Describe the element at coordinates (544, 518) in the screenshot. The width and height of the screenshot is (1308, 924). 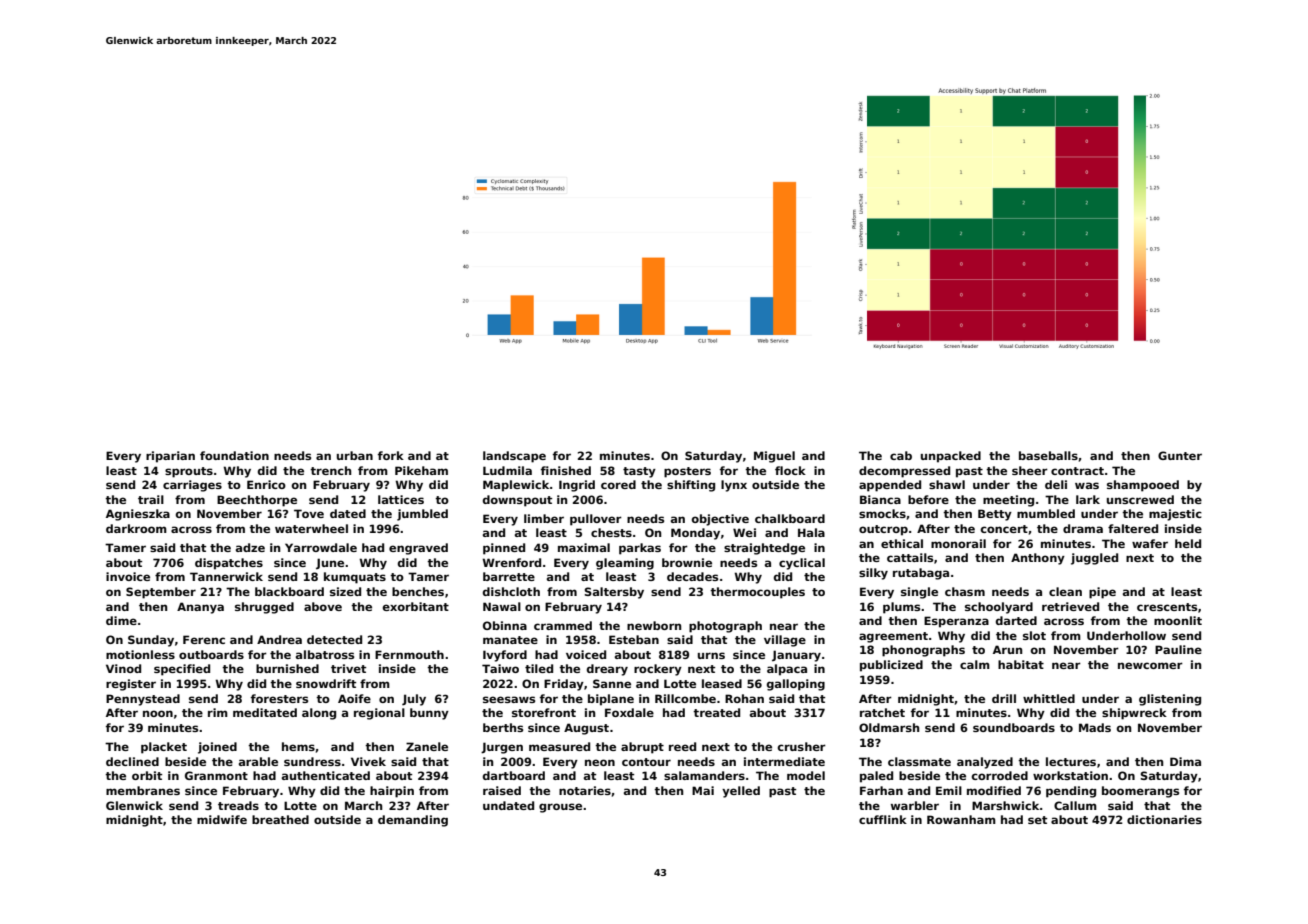
I see `limber` at that location.
